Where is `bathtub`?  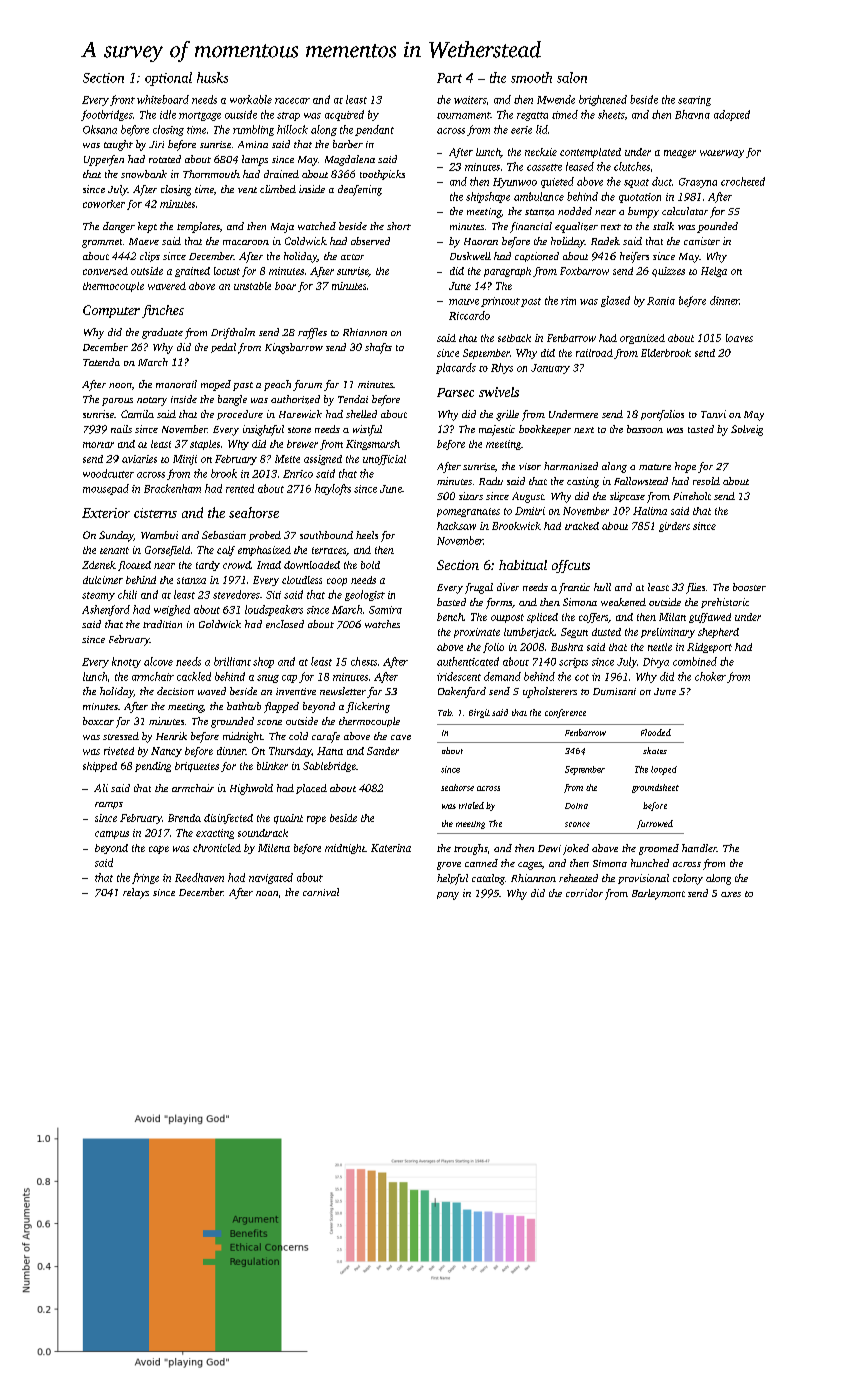 bathtub is located at coordinates (244, 706).
